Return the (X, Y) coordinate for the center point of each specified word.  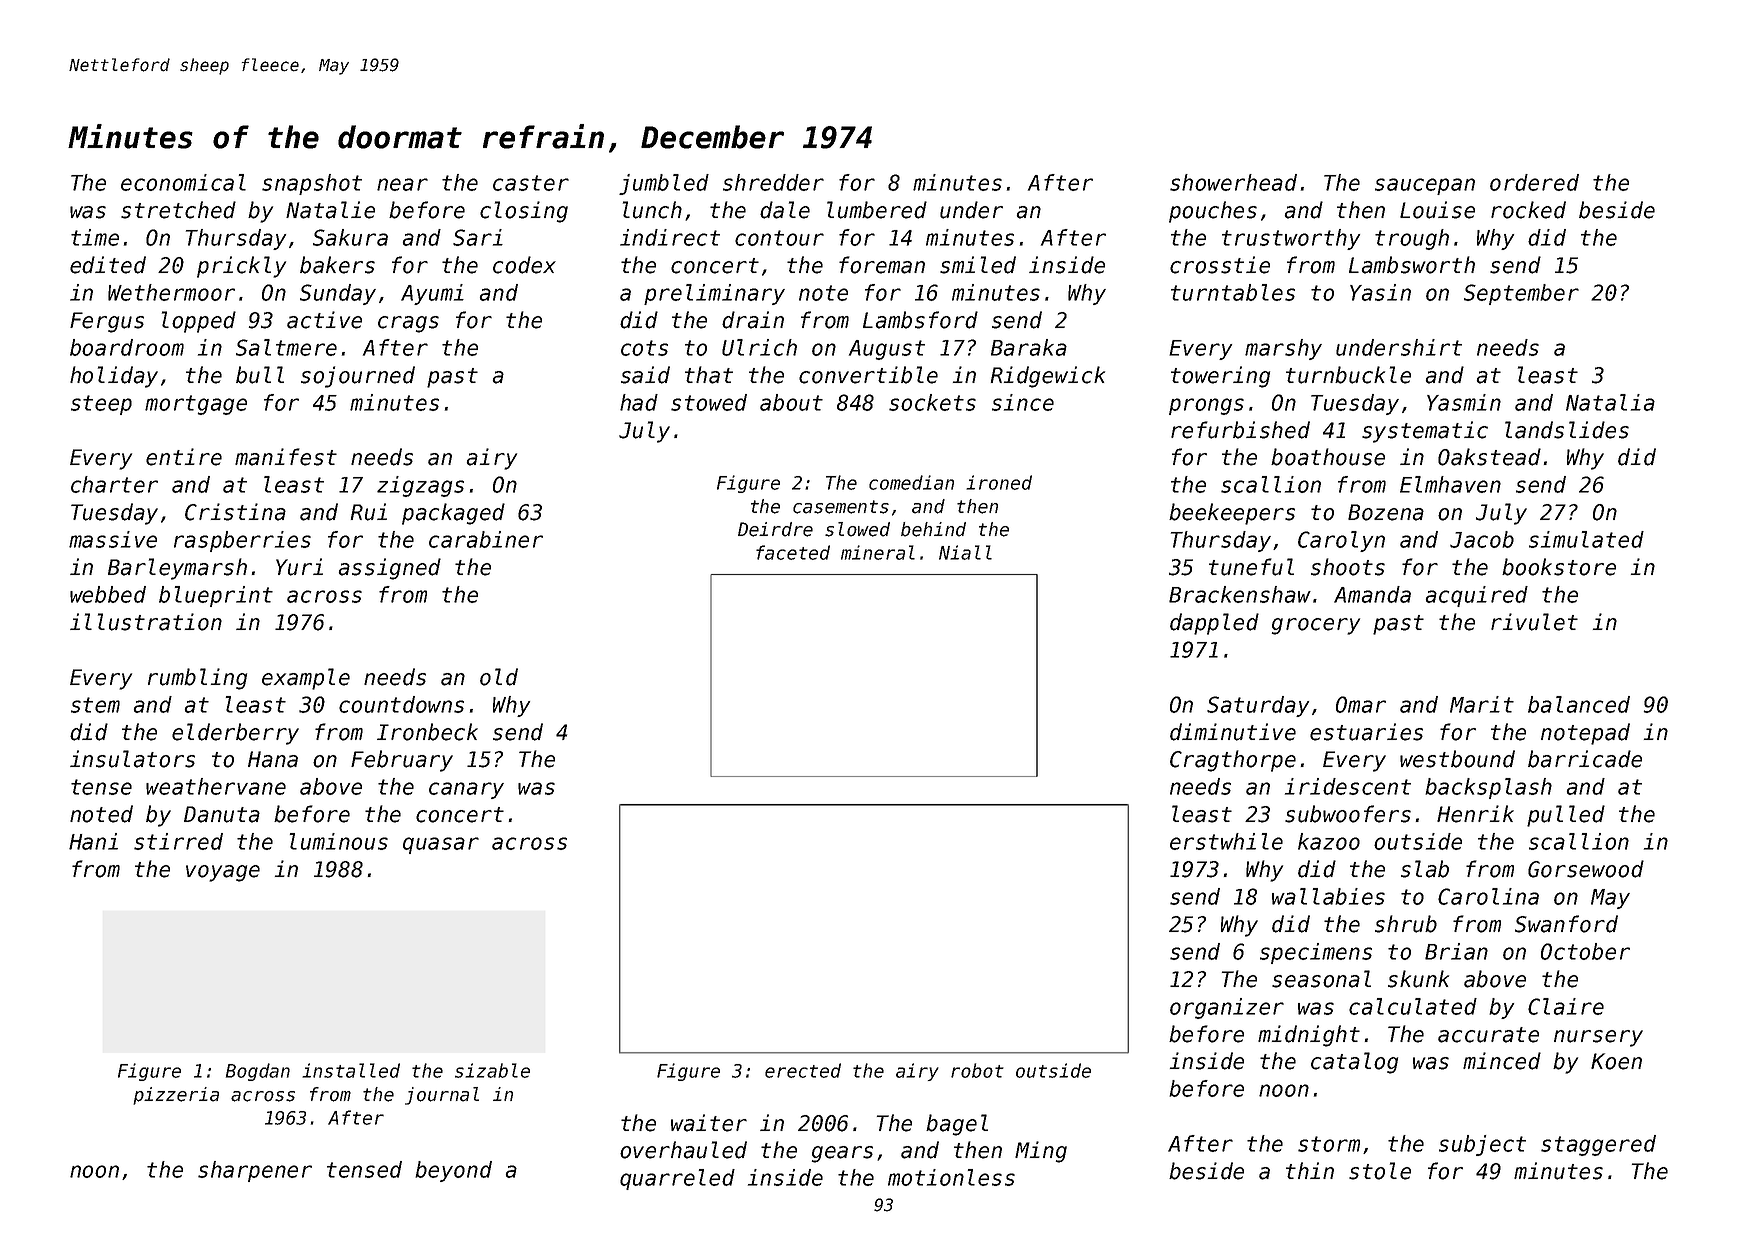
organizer (1227, 1008)
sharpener (255, 1171)
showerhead (1233, 182)
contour (779, 238)
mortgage (196, 405)
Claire (1566, 1006)
